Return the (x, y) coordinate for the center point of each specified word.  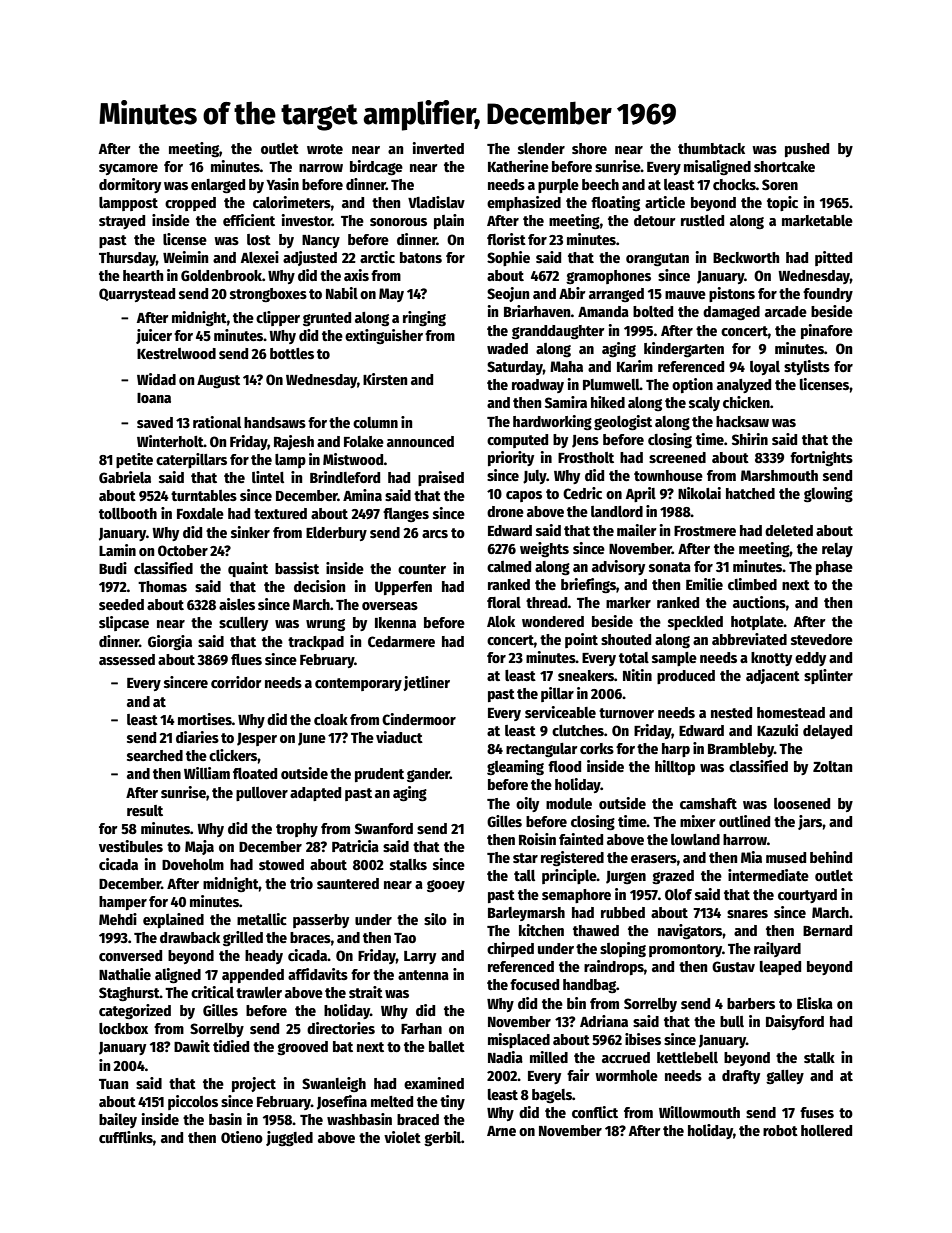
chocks (734, 184)
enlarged (218, 186)
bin (576, 1003)
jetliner (426, 683)
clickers (233, 755)
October (183, 550)
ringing (424, 318)
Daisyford (795, 1022)
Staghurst (129, 994)
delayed (827, 732)
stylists (807, 367)
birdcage (376, 168)
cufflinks (126, 1137)
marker (628, 602)
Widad (156, 379)
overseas (390, 606)
